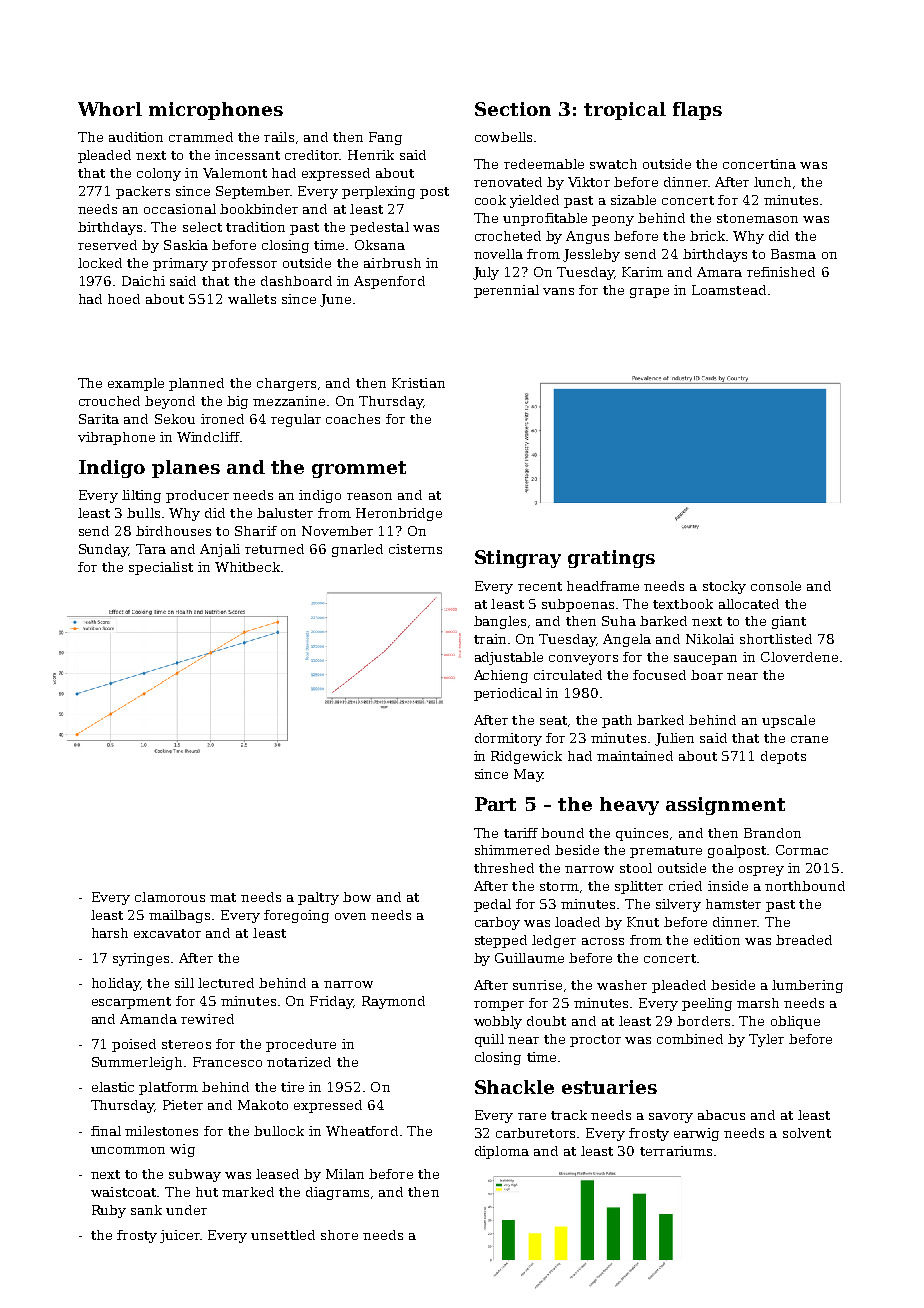 The width and height of the screenshot is (924, 1308). Describe the element at coordinates (180, 1236) in the screenshot. I see `juicer` at that location.
